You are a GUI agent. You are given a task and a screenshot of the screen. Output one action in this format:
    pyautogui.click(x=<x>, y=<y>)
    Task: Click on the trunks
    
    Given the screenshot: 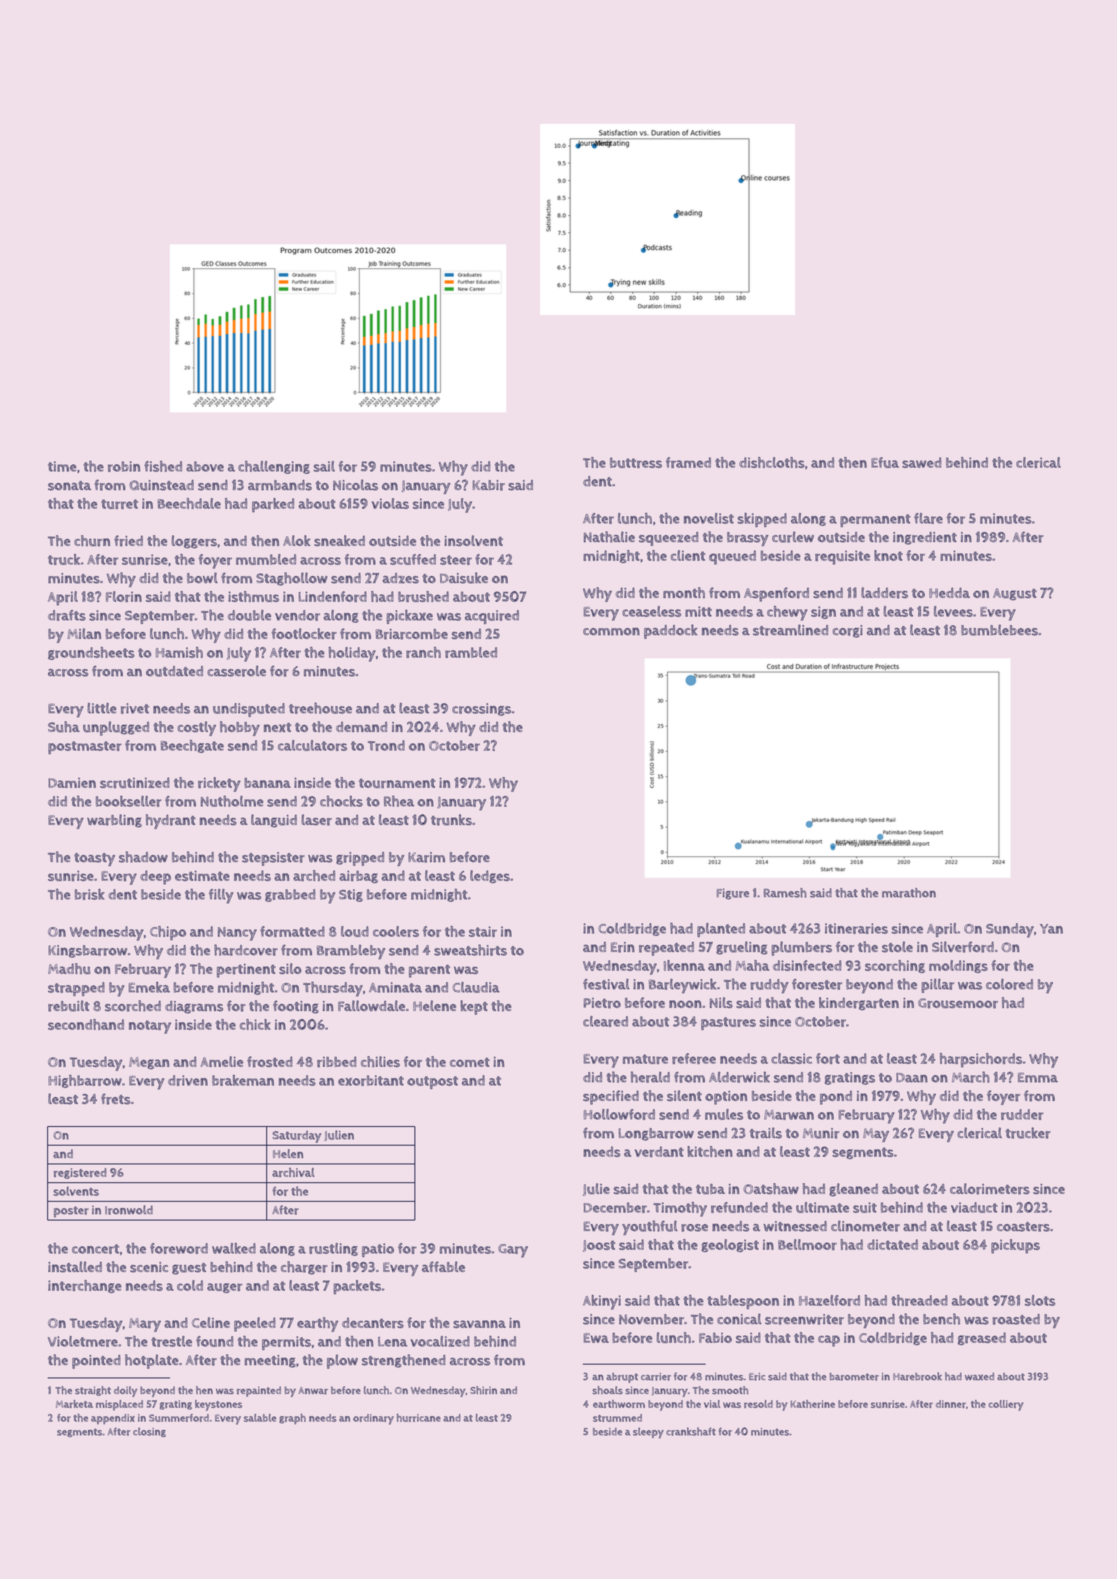 What is the action you would take?
    pyautogui.click(x=451, y=820)
